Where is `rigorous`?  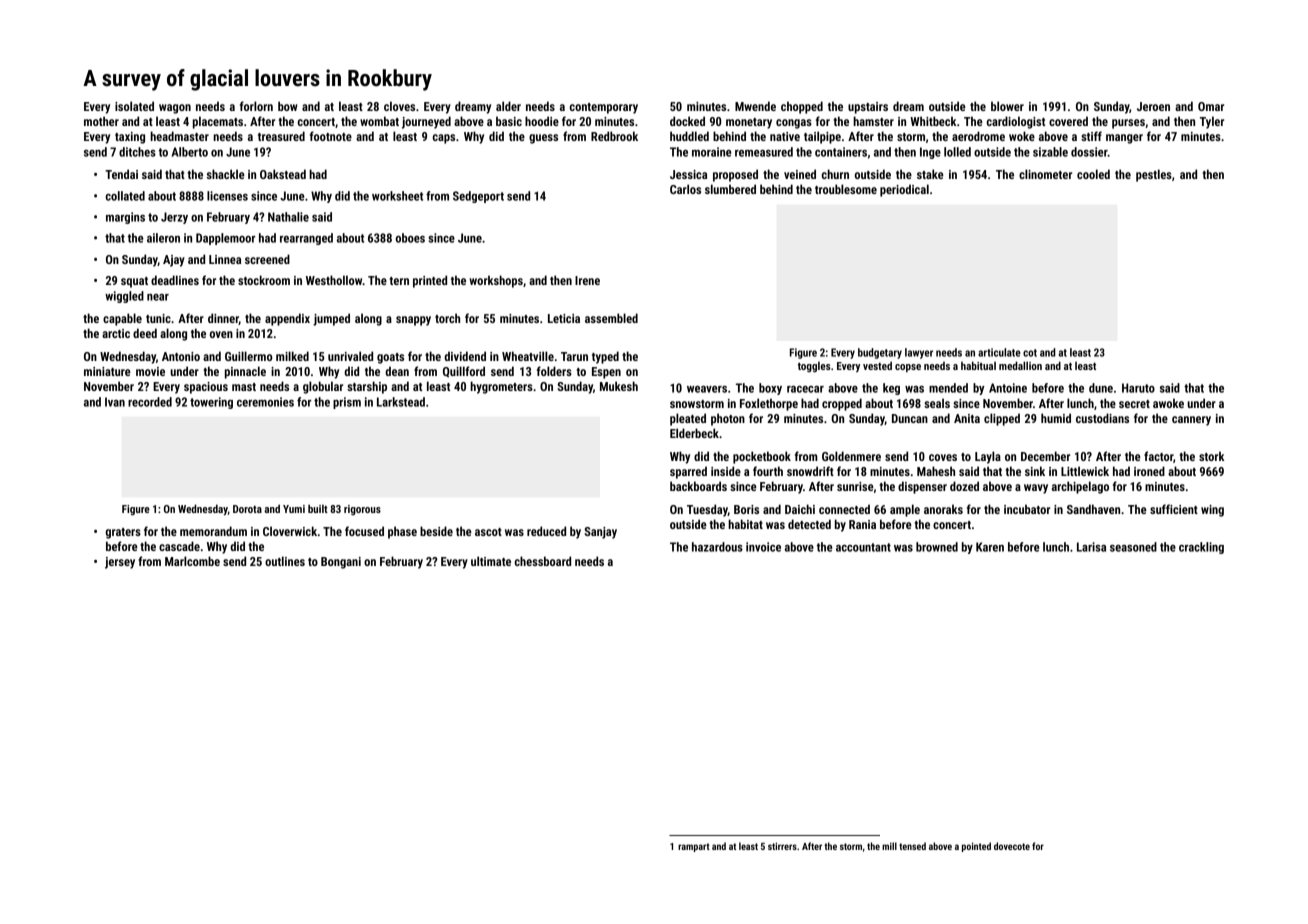 rigorous is located at coordinates (362, 510).
